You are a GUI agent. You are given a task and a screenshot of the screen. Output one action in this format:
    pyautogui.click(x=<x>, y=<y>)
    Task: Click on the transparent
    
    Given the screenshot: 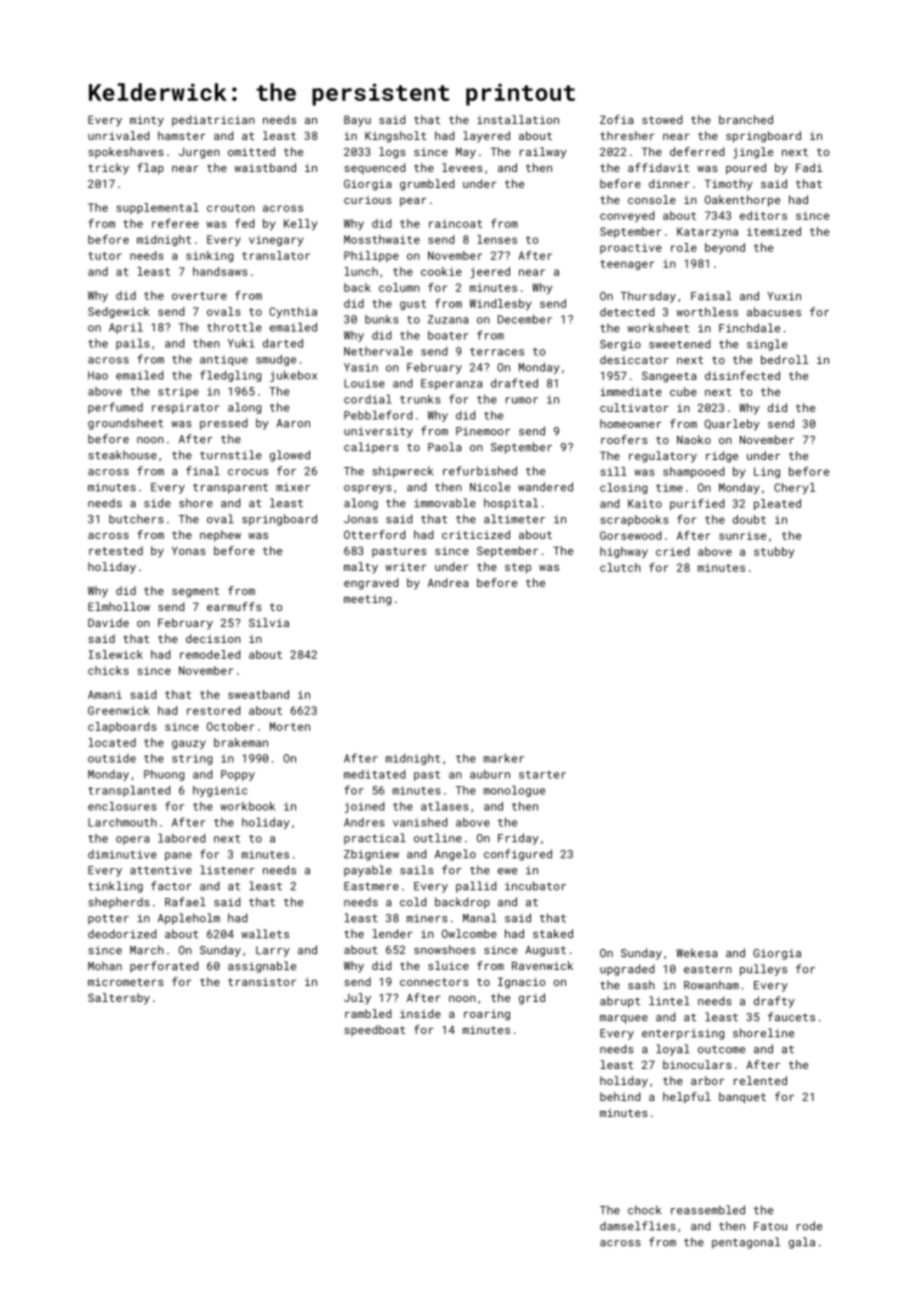 What is the action you would take?
    pyautogui.click(x=230, y=488)
